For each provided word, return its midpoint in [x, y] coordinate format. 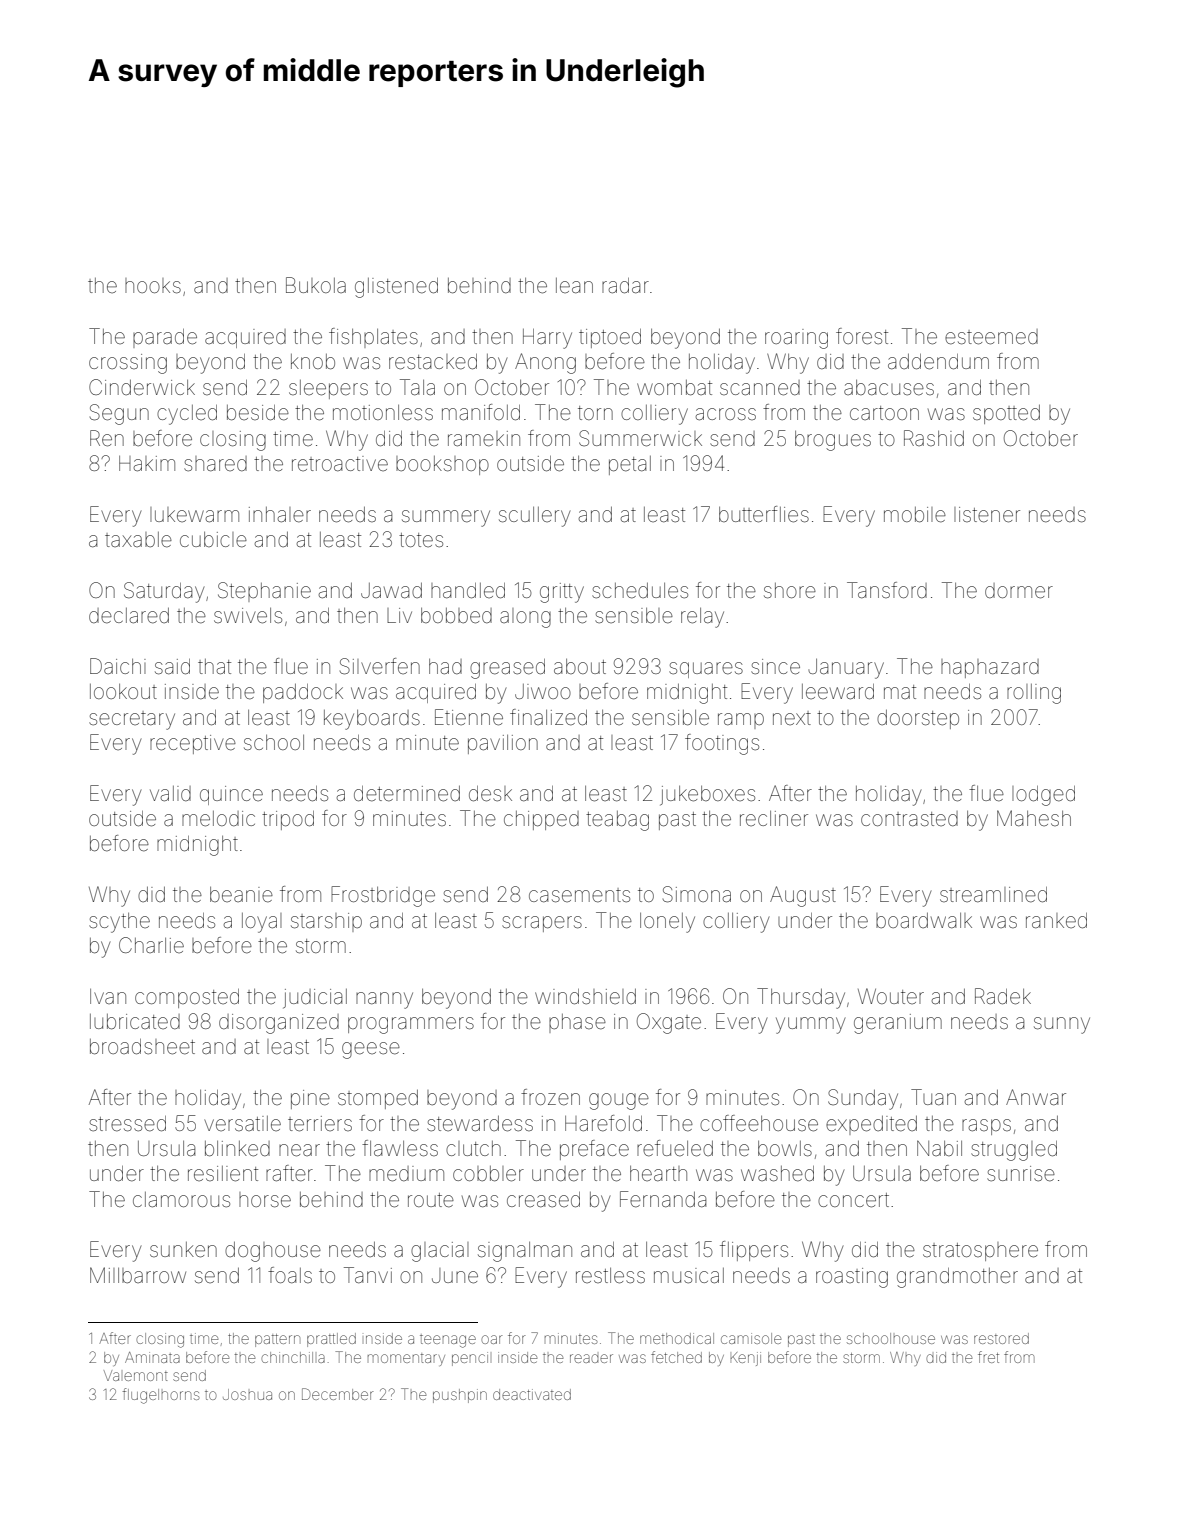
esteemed [991, 337]
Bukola [316, 285]
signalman [525, 1252]
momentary [406, 1359]
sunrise [1021, 1174]
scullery [534, 517]
